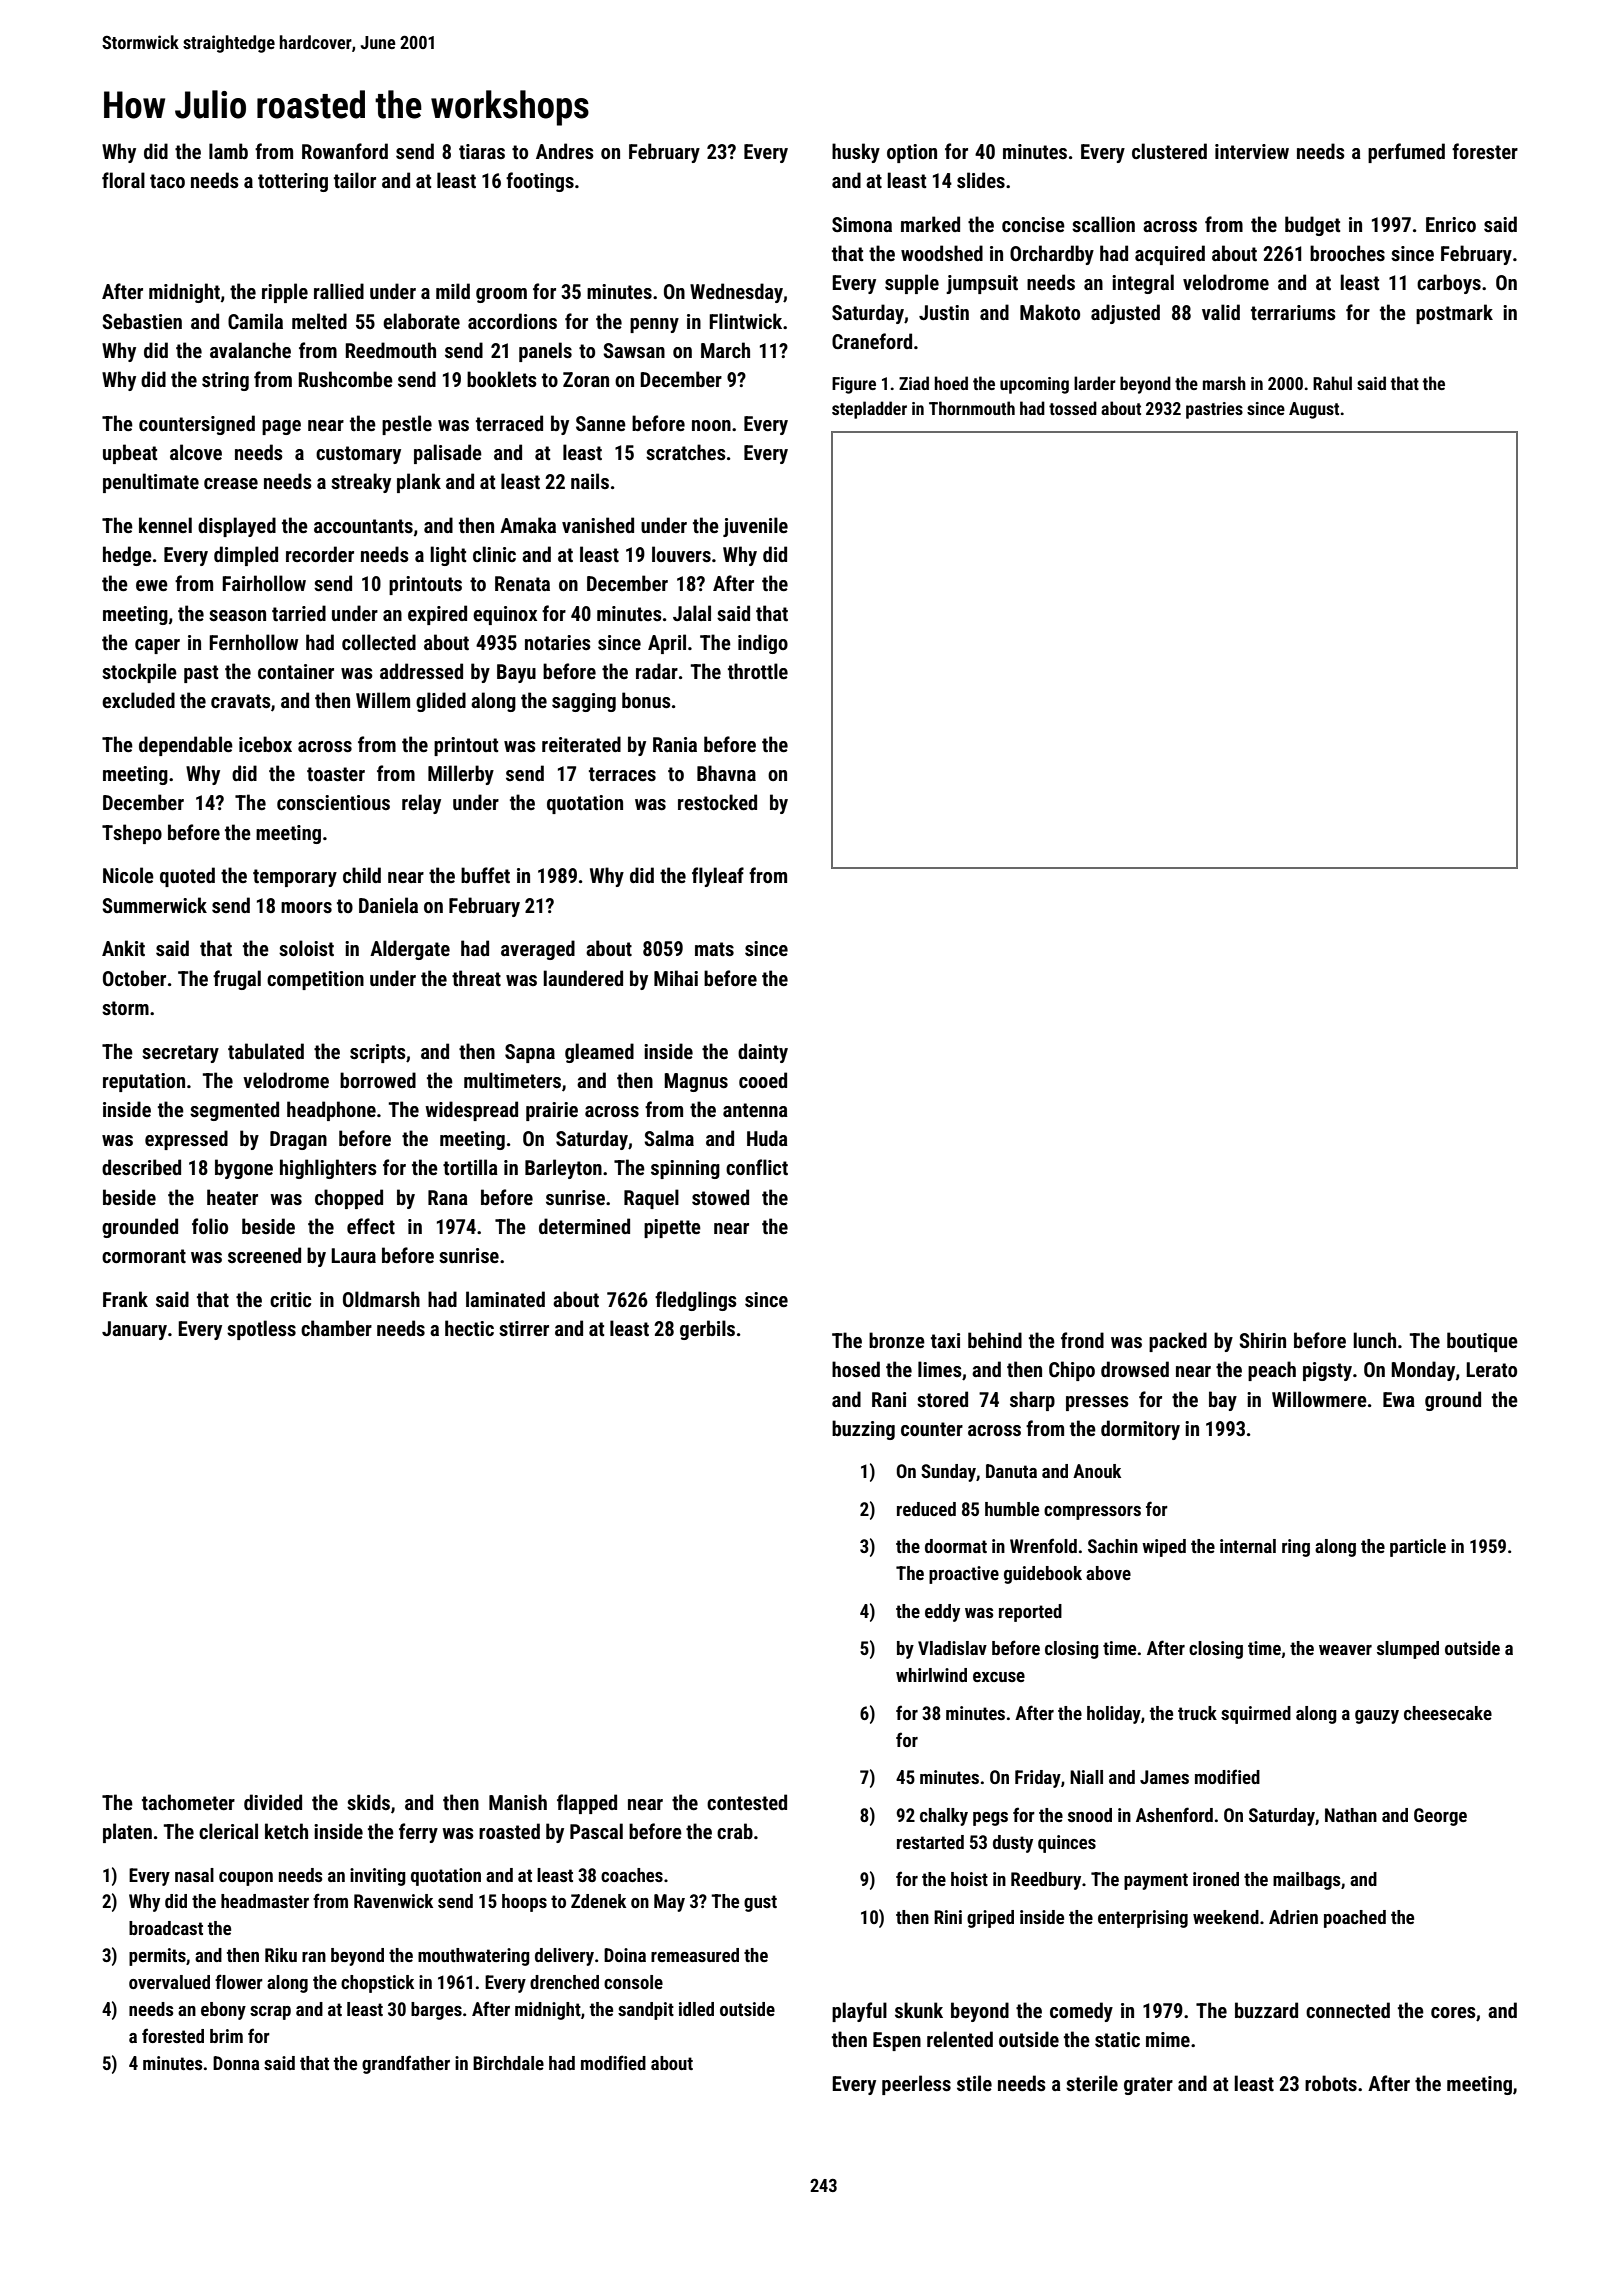 Image resolution: width=1620 pixels, height=2292 pixels. I want to click on flyleaf, so click(718, 877).
